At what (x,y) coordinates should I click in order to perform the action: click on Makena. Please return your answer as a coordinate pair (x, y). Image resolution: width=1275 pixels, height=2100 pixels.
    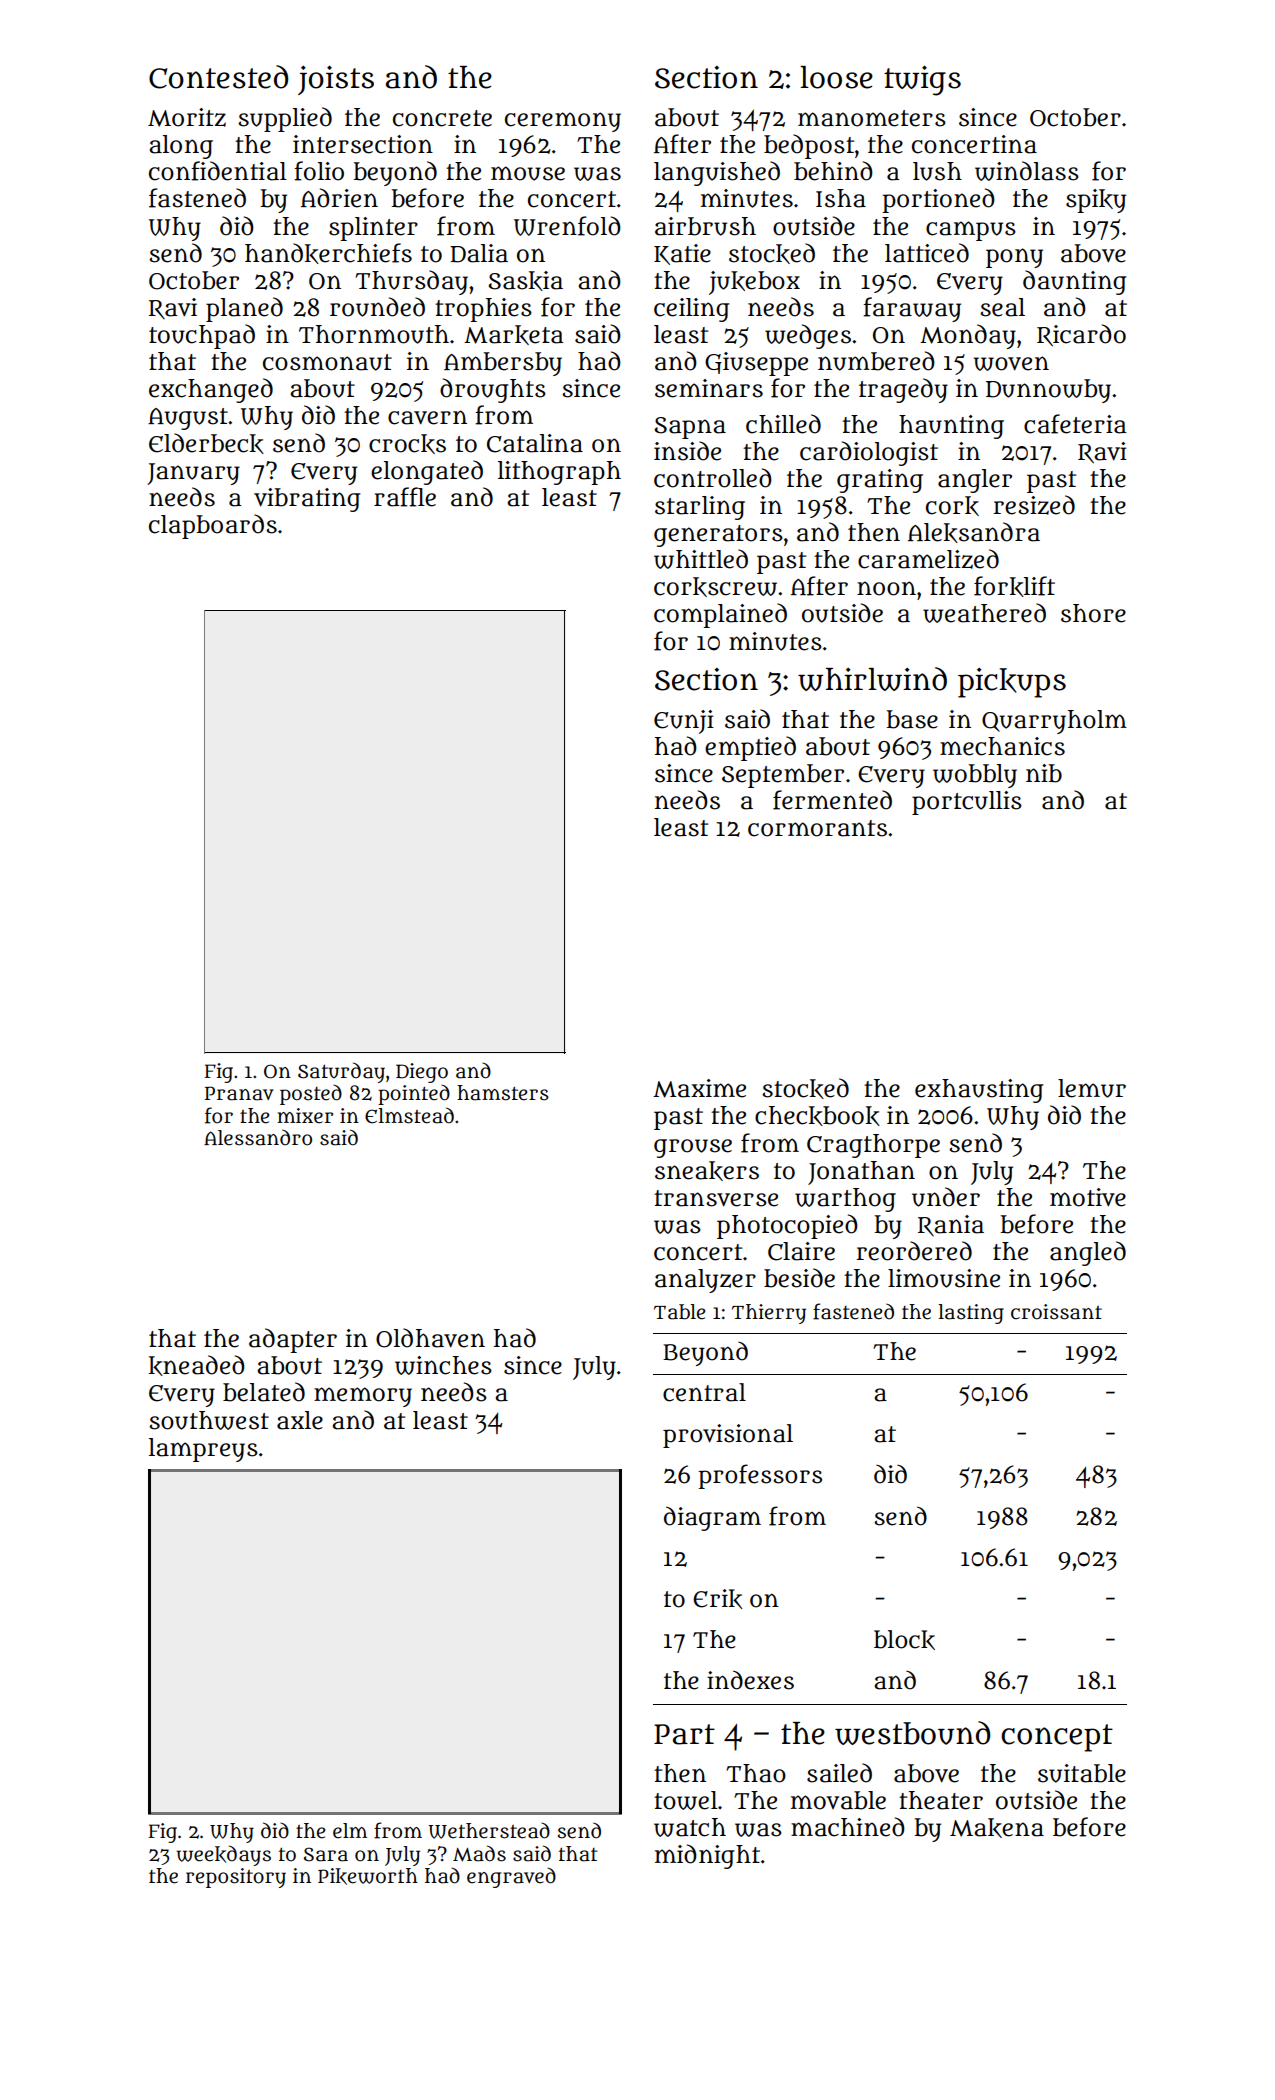
    Looking at the image, I should click on (997, 1828).
